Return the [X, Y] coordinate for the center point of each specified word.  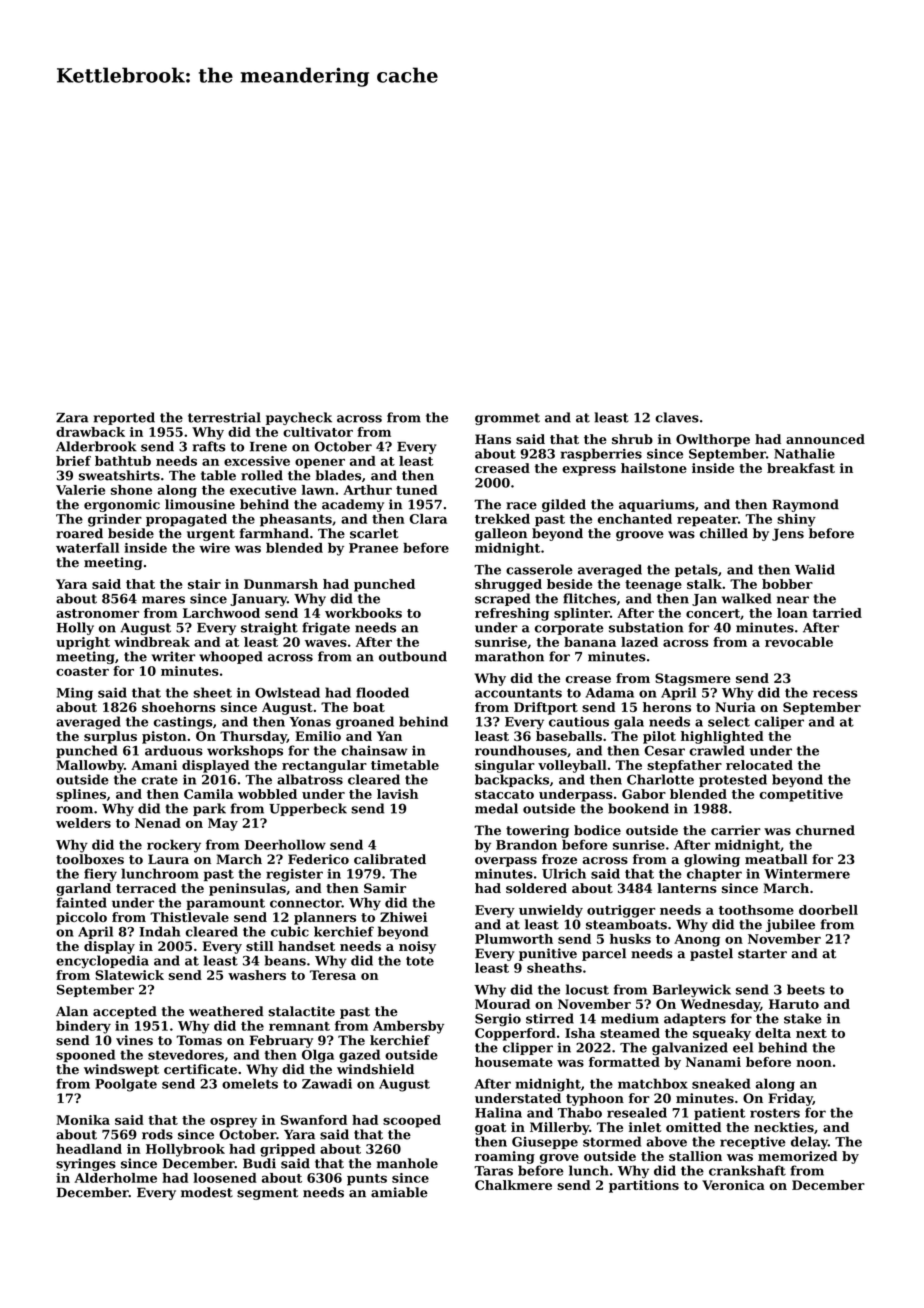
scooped [412, 1121]
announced [825, 439]
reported [124, 418]
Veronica [733, 1185]
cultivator [318, 432]
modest [207, 1192]
